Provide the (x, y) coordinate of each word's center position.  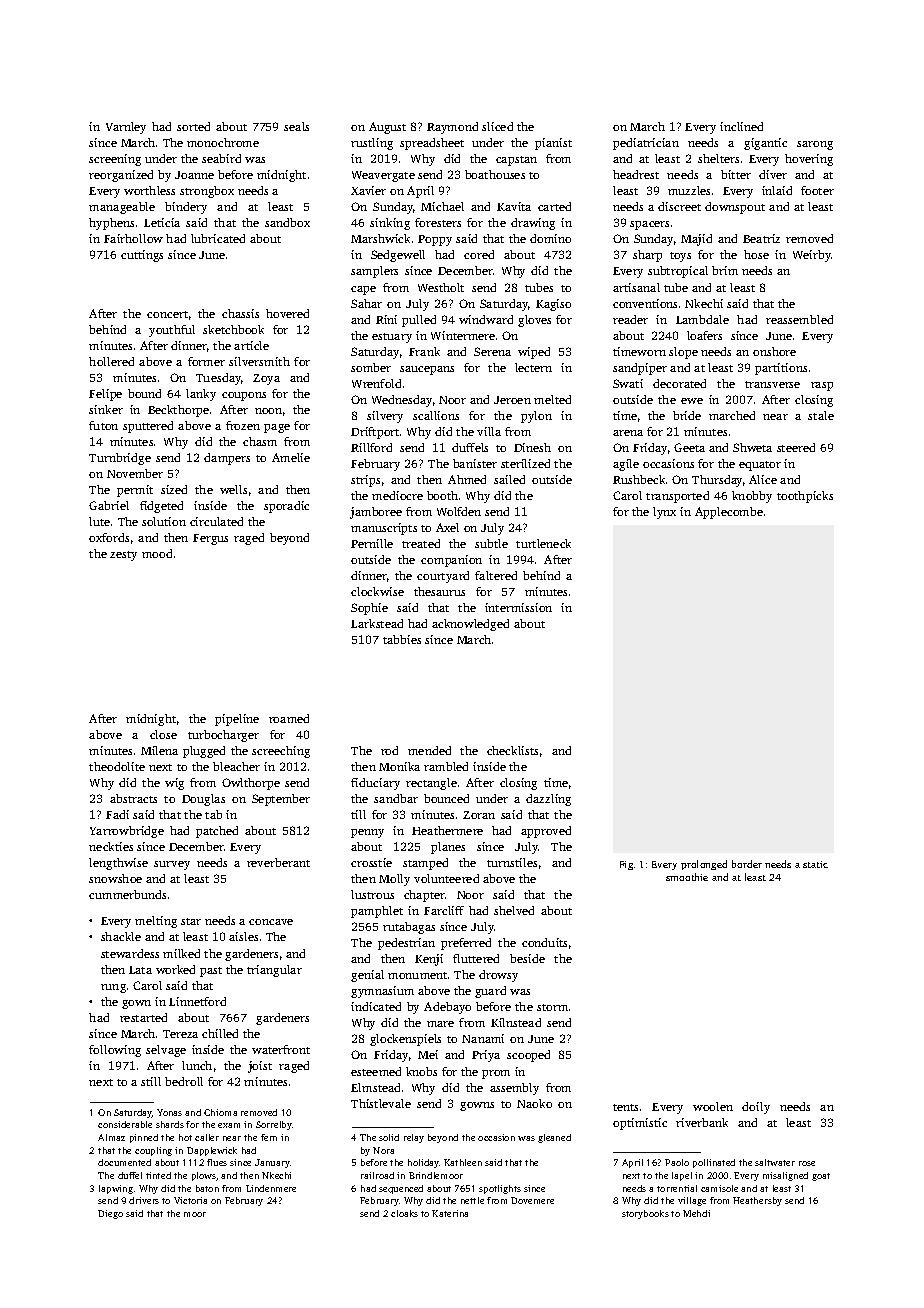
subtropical (678, 272)
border (747, 864)
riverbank (702, 1122)
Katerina (450, 1213)
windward (486, 319)
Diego (110, 1214)
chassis (240, 313)
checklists (512, 750)
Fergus (210, 539)
